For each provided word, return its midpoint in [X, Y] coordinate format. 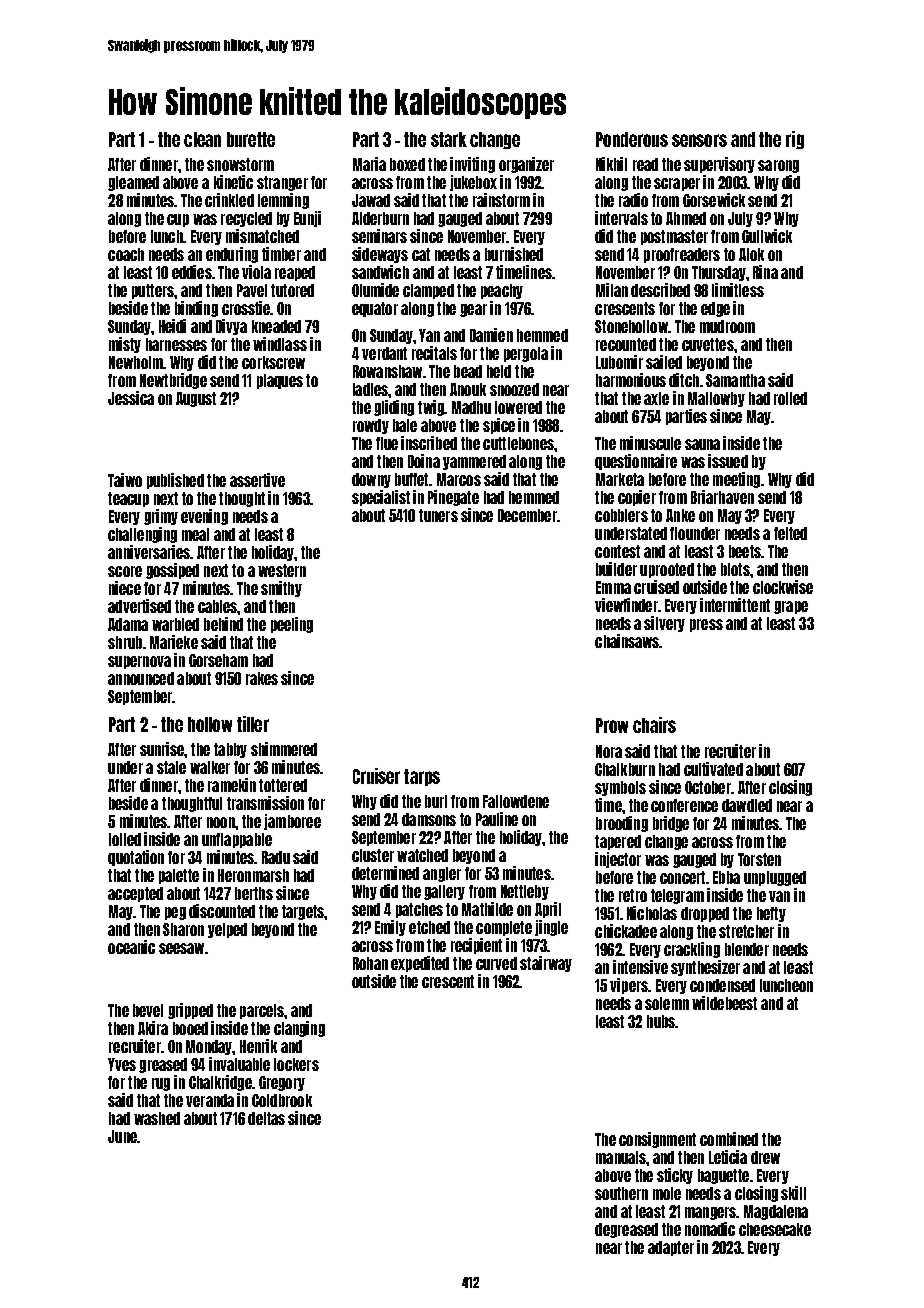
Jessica [131, 398]
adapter [671, 1248]
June [122, 1136]
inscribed [429, 443]
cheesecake [775, 1229]
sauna [702, 444]
